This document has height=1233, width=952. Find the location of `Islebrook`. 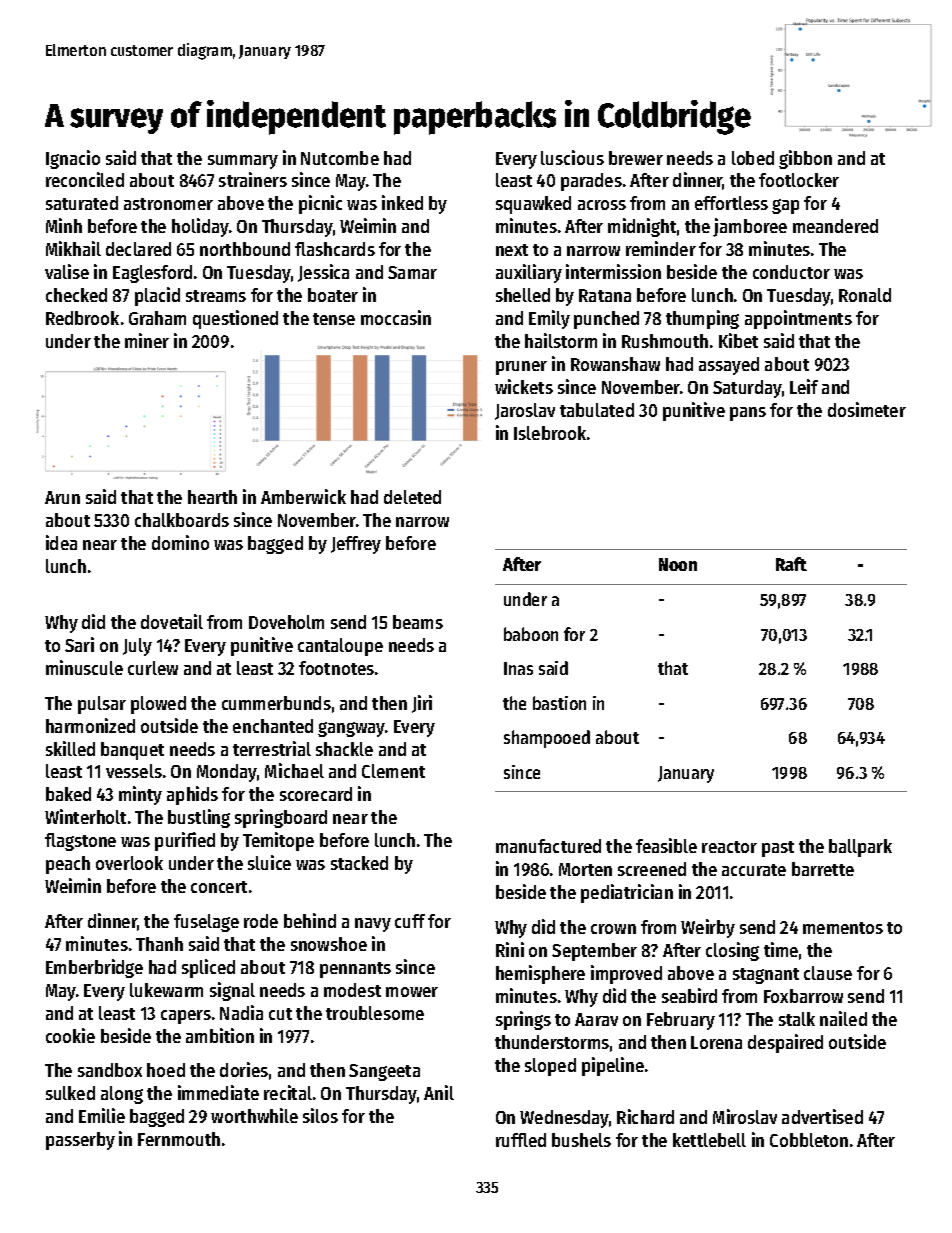

Islebrook is located at coordinates (550, 433).
